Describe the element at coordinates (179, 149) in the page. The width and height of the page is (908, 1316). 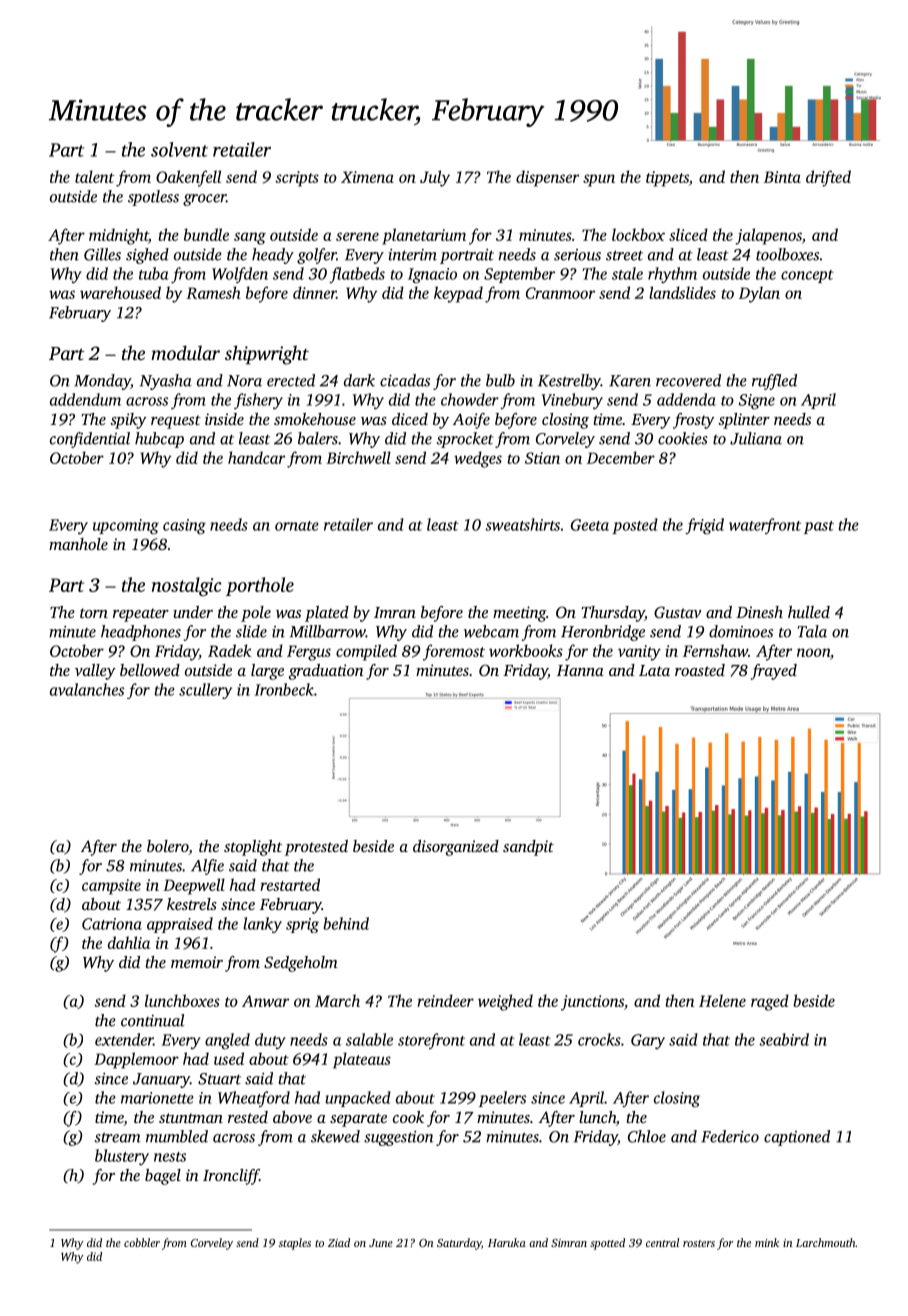
I see `solvent` at that location.
